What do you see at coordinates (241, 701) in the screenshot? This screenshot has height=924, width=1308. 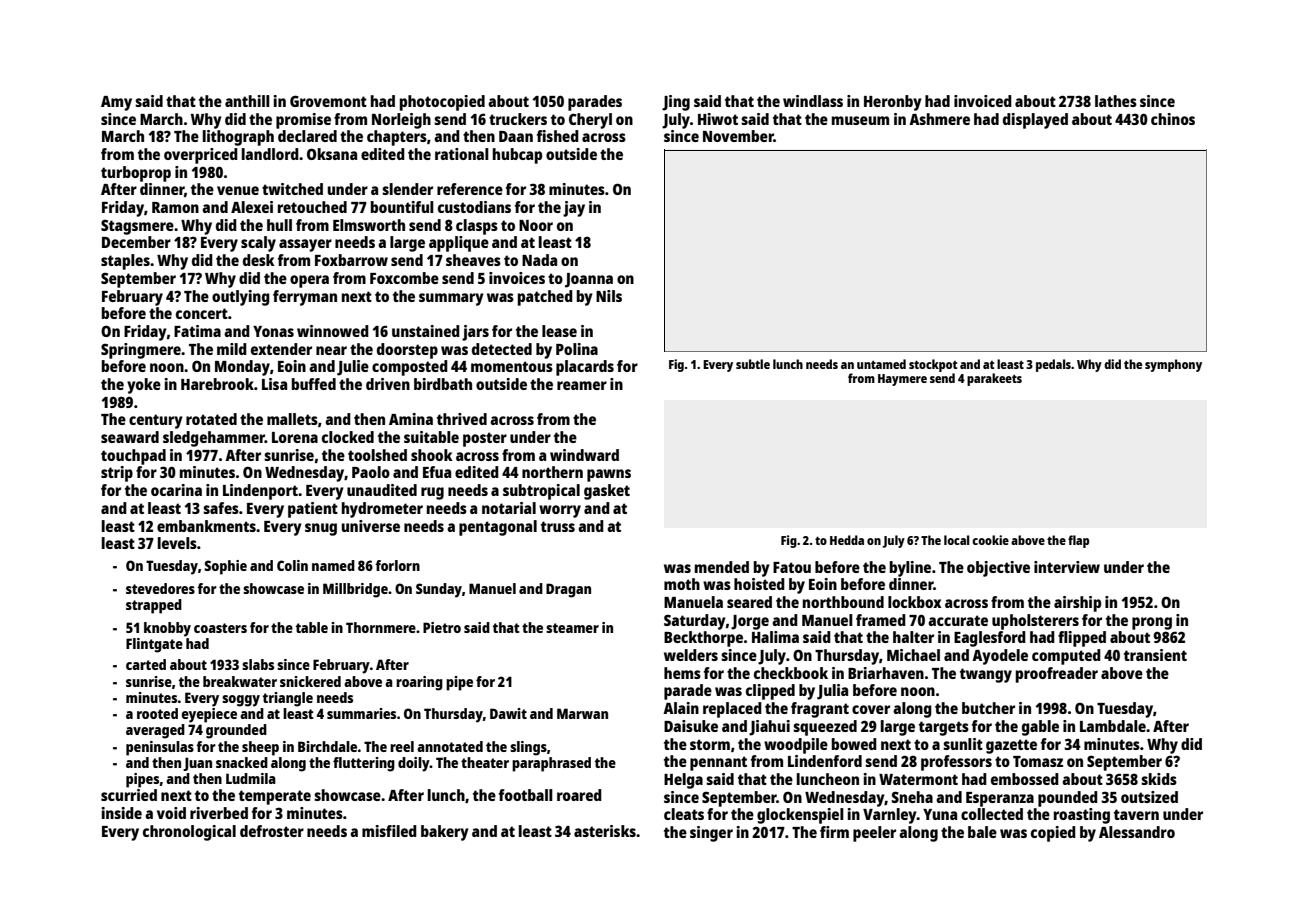 I see `soggy` at bounding box center [241, 701].
